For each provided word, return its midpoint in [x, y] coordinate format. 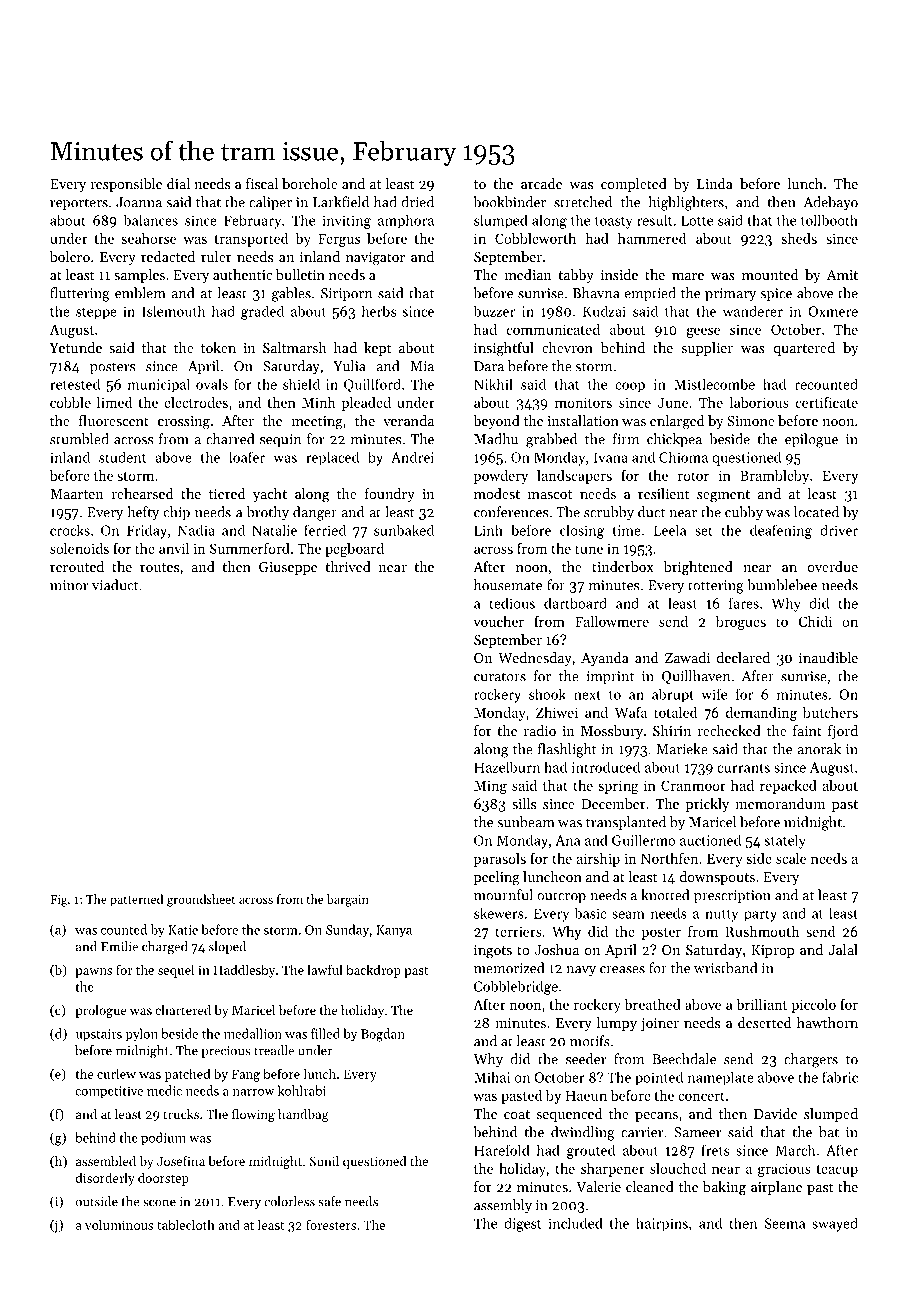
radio [540, 730]
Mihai [492, 1077]
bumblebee [782, 585]
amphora [406, 221]
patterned [136, 900]
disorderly [105, 1179]
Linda [715, 183]
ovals [212, 384]
